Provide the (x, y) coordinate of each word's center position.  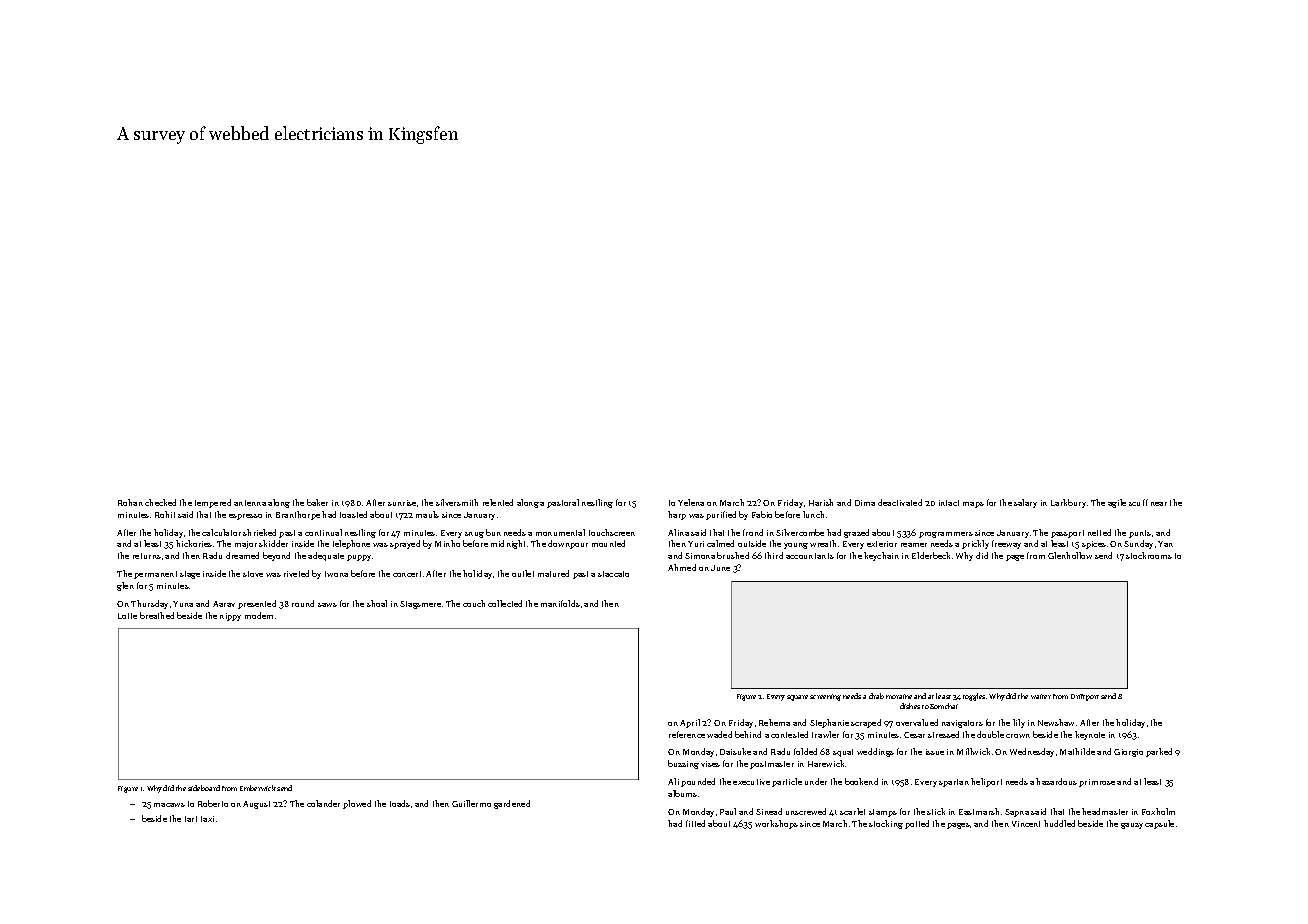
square (797, 698)
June (720, 568)
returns (147, 556)
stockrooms (1149, 555)
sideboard (204, 788)
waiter (1041, 696)
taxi (207, 819)
